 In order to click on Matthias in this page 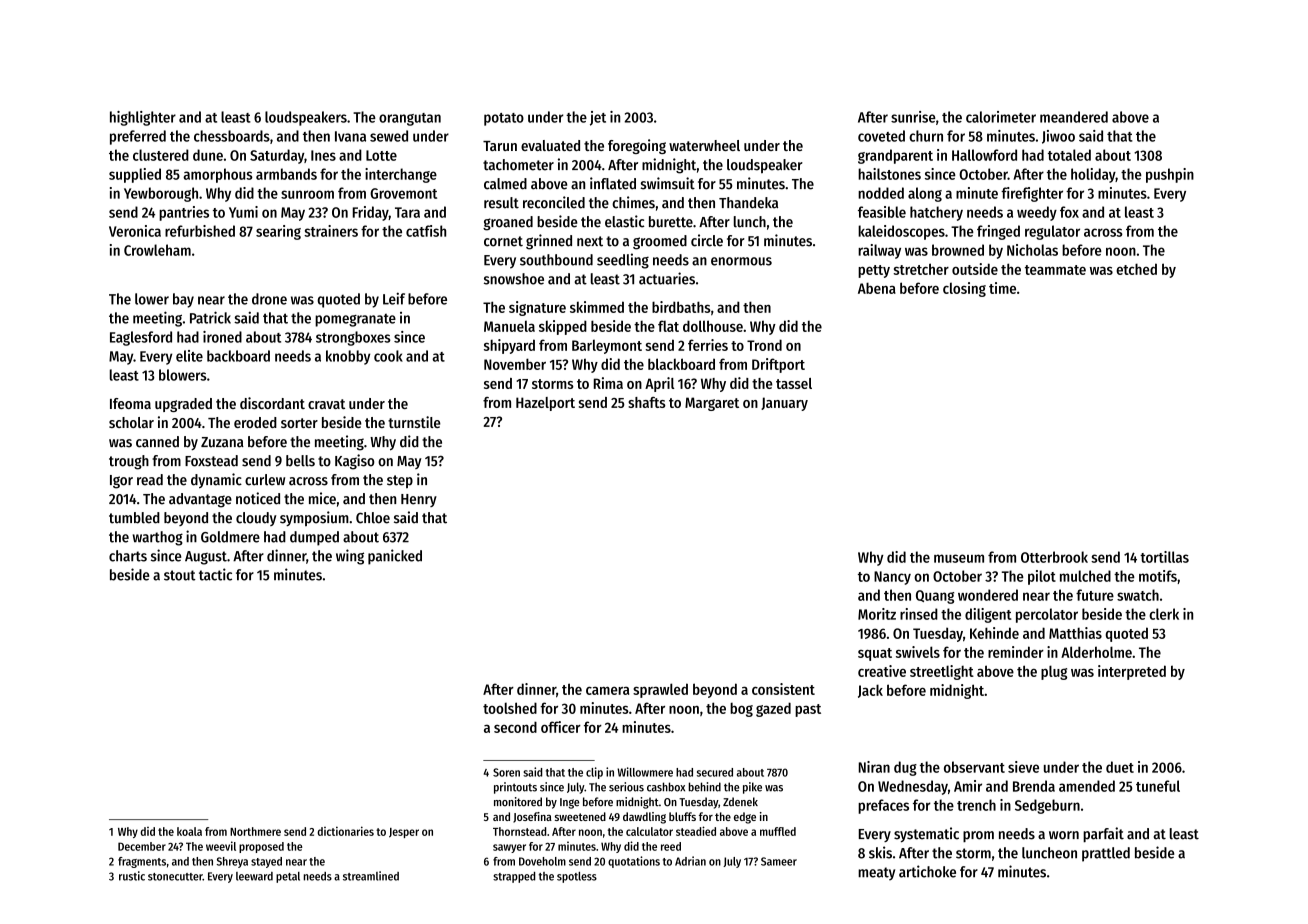, I will do `click(1075, 633)`.
